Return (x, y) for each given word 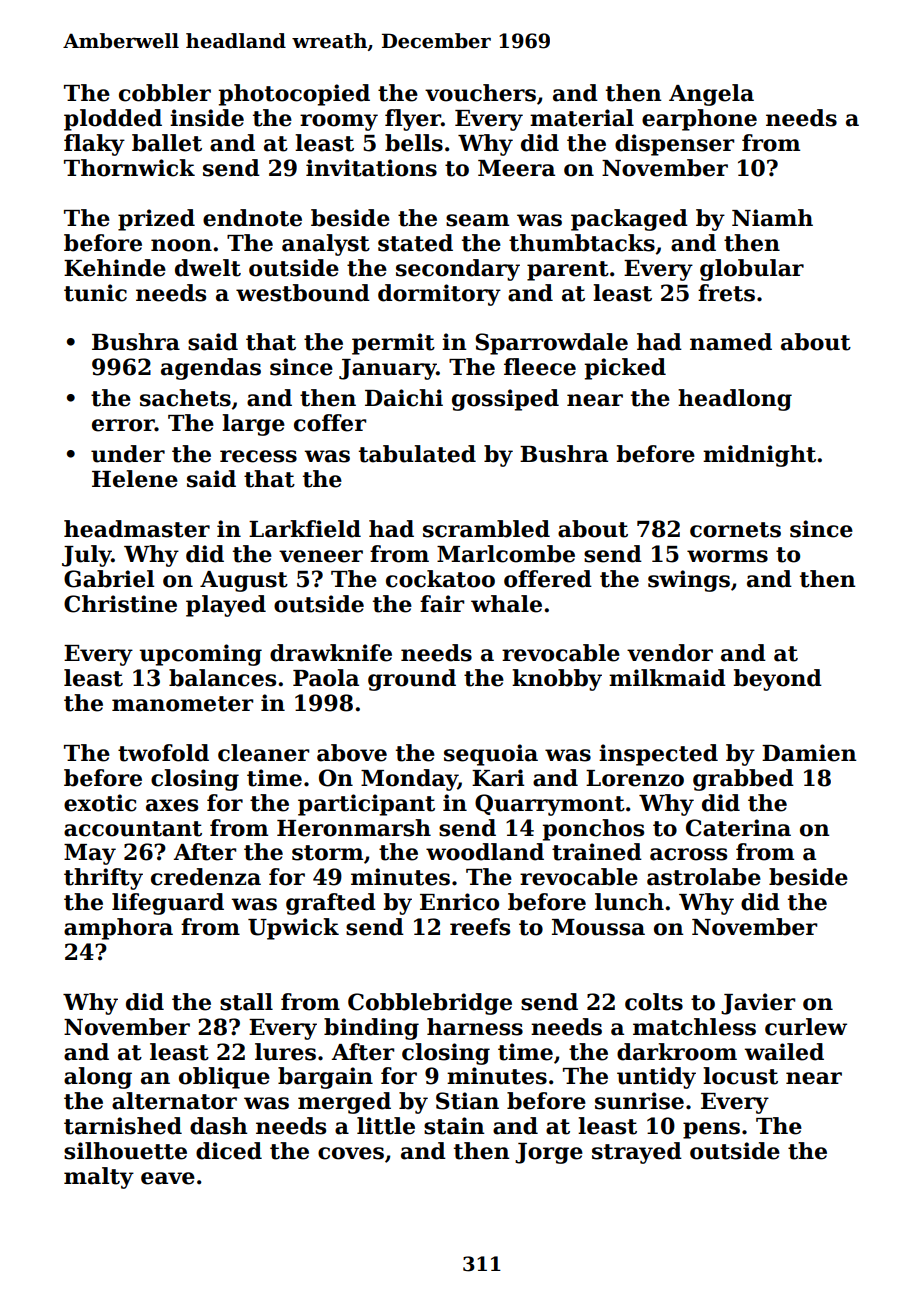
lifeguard (168, 904)
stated (415, 243)
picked (625, 369)
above (352, 753)
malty (99, 1178)
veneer (321, 556)
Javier (758, 1004)
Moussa (598, 927)
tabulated (417, 454)
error (123, 425)
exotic (100, 803)
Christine (120, 604)
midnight (759, 456)
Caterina (738, 828)
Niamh (772, 218)
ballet (167, 143)
